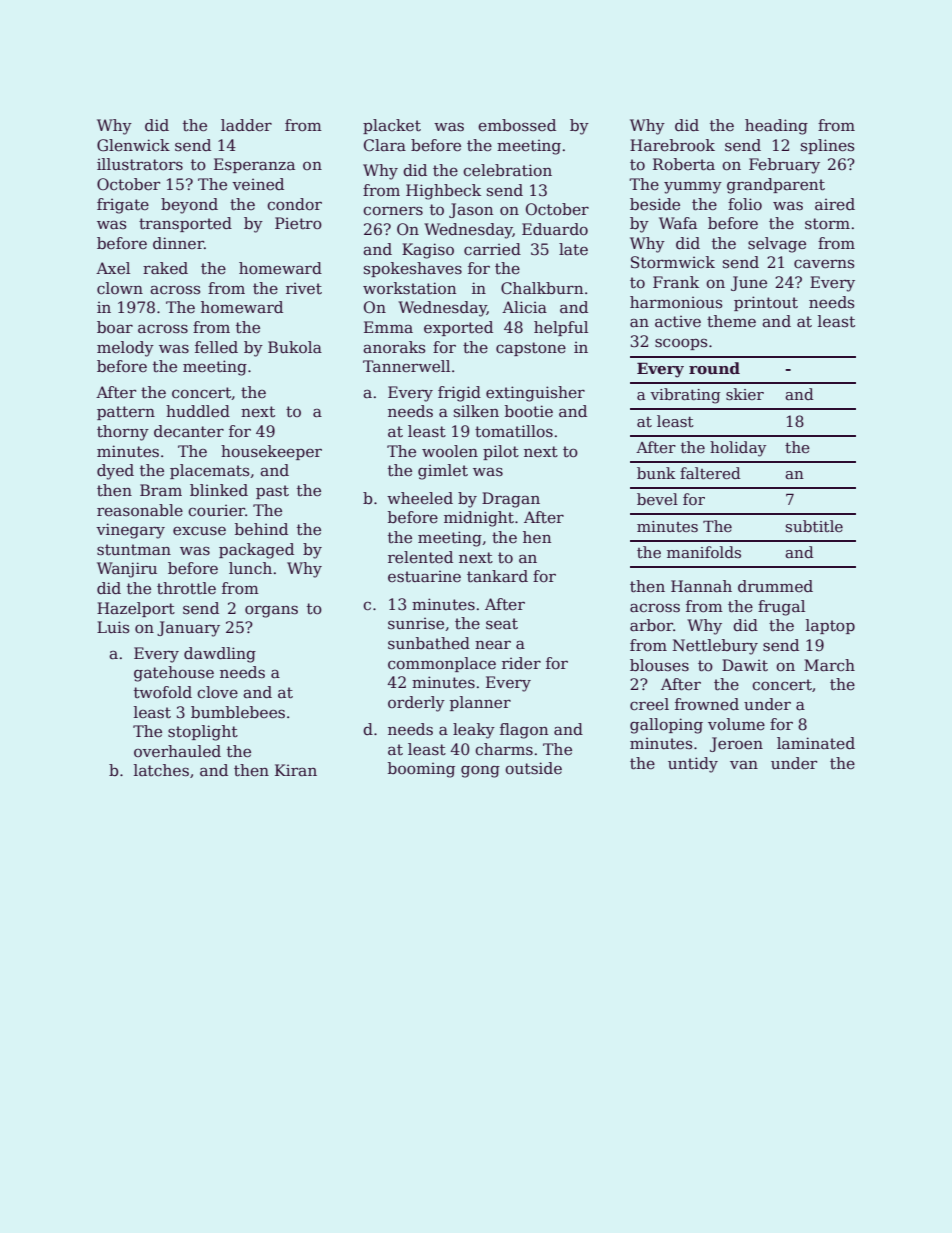 This image has height=1233, width=952. What do you see at coordinates (120, 288) in the image?
I see `clown` at bounding box center [120, 288].
